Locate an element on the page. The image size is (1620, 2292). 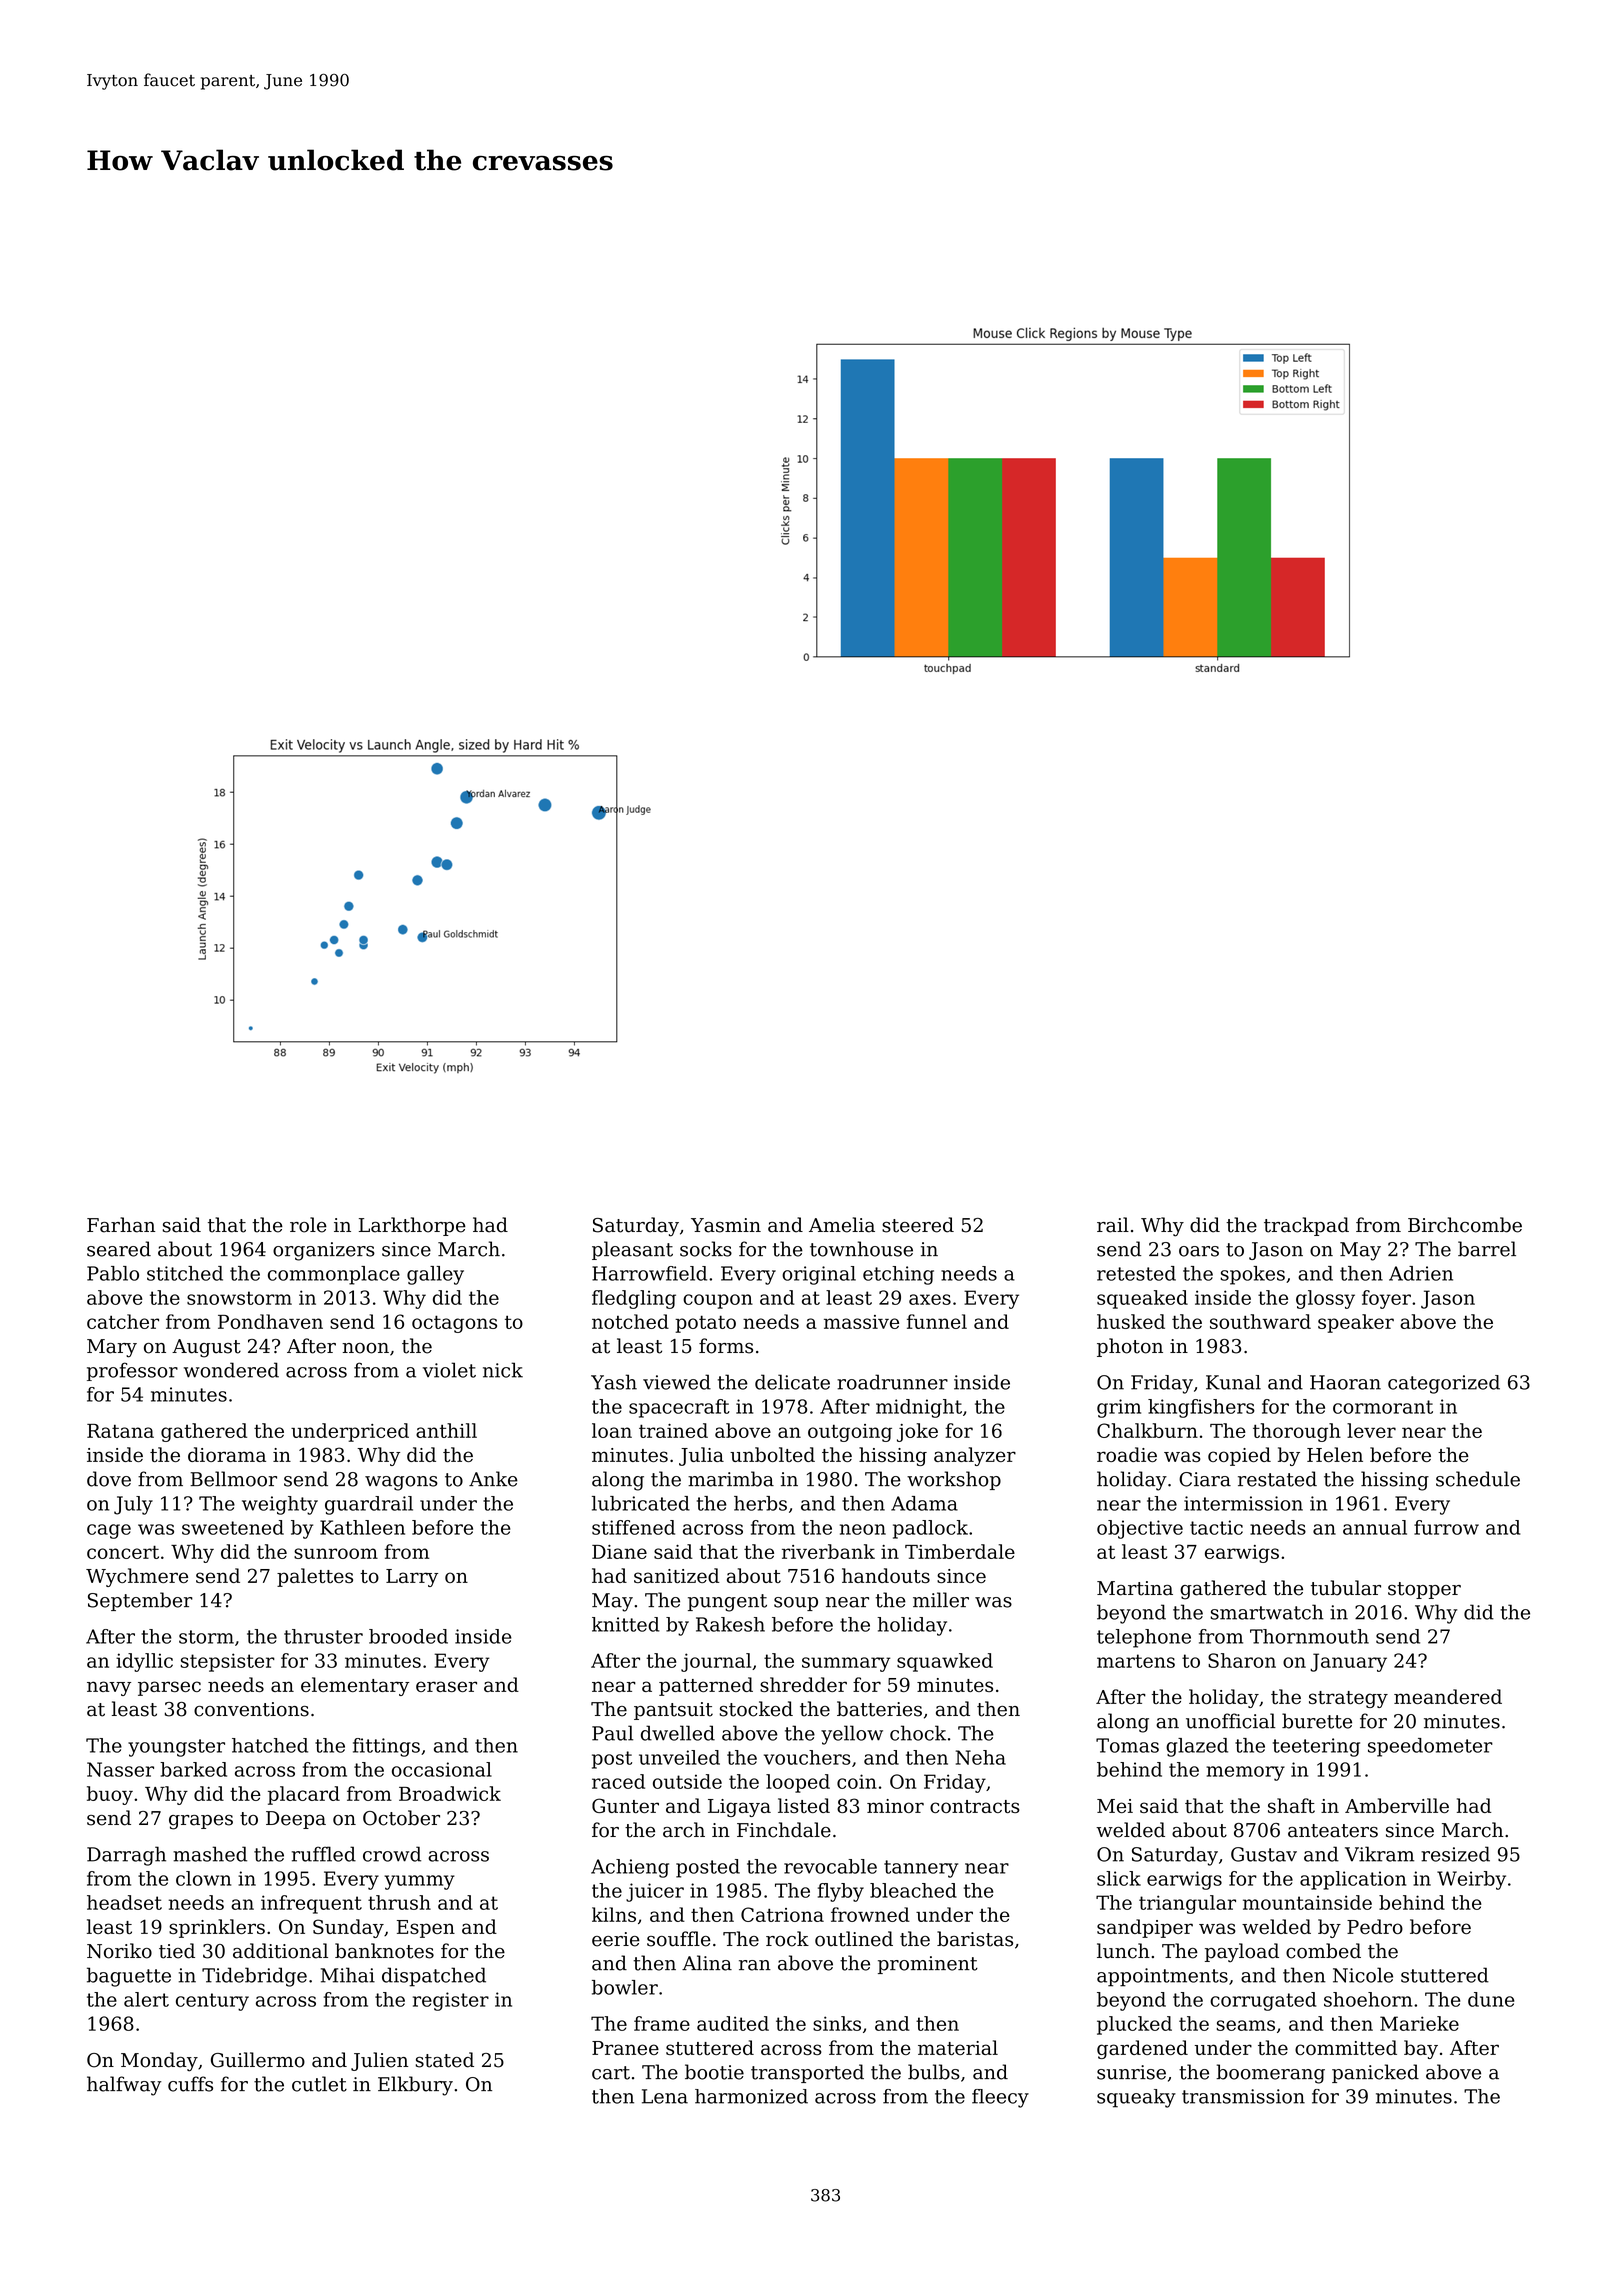
transmission is located at coordinates (1243, 2096).
